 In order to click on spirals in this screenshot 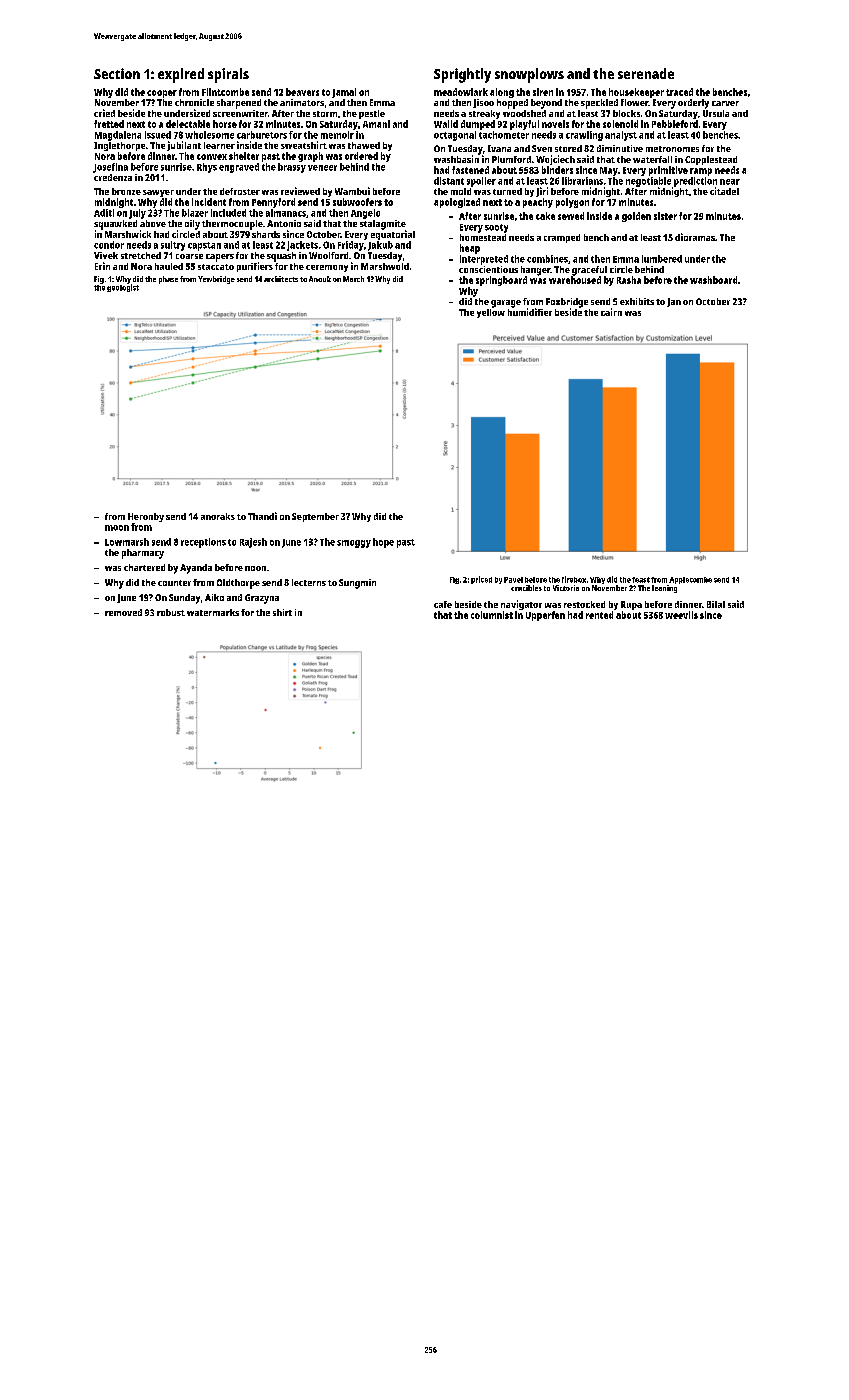, I will do `click(228, 75)`.
